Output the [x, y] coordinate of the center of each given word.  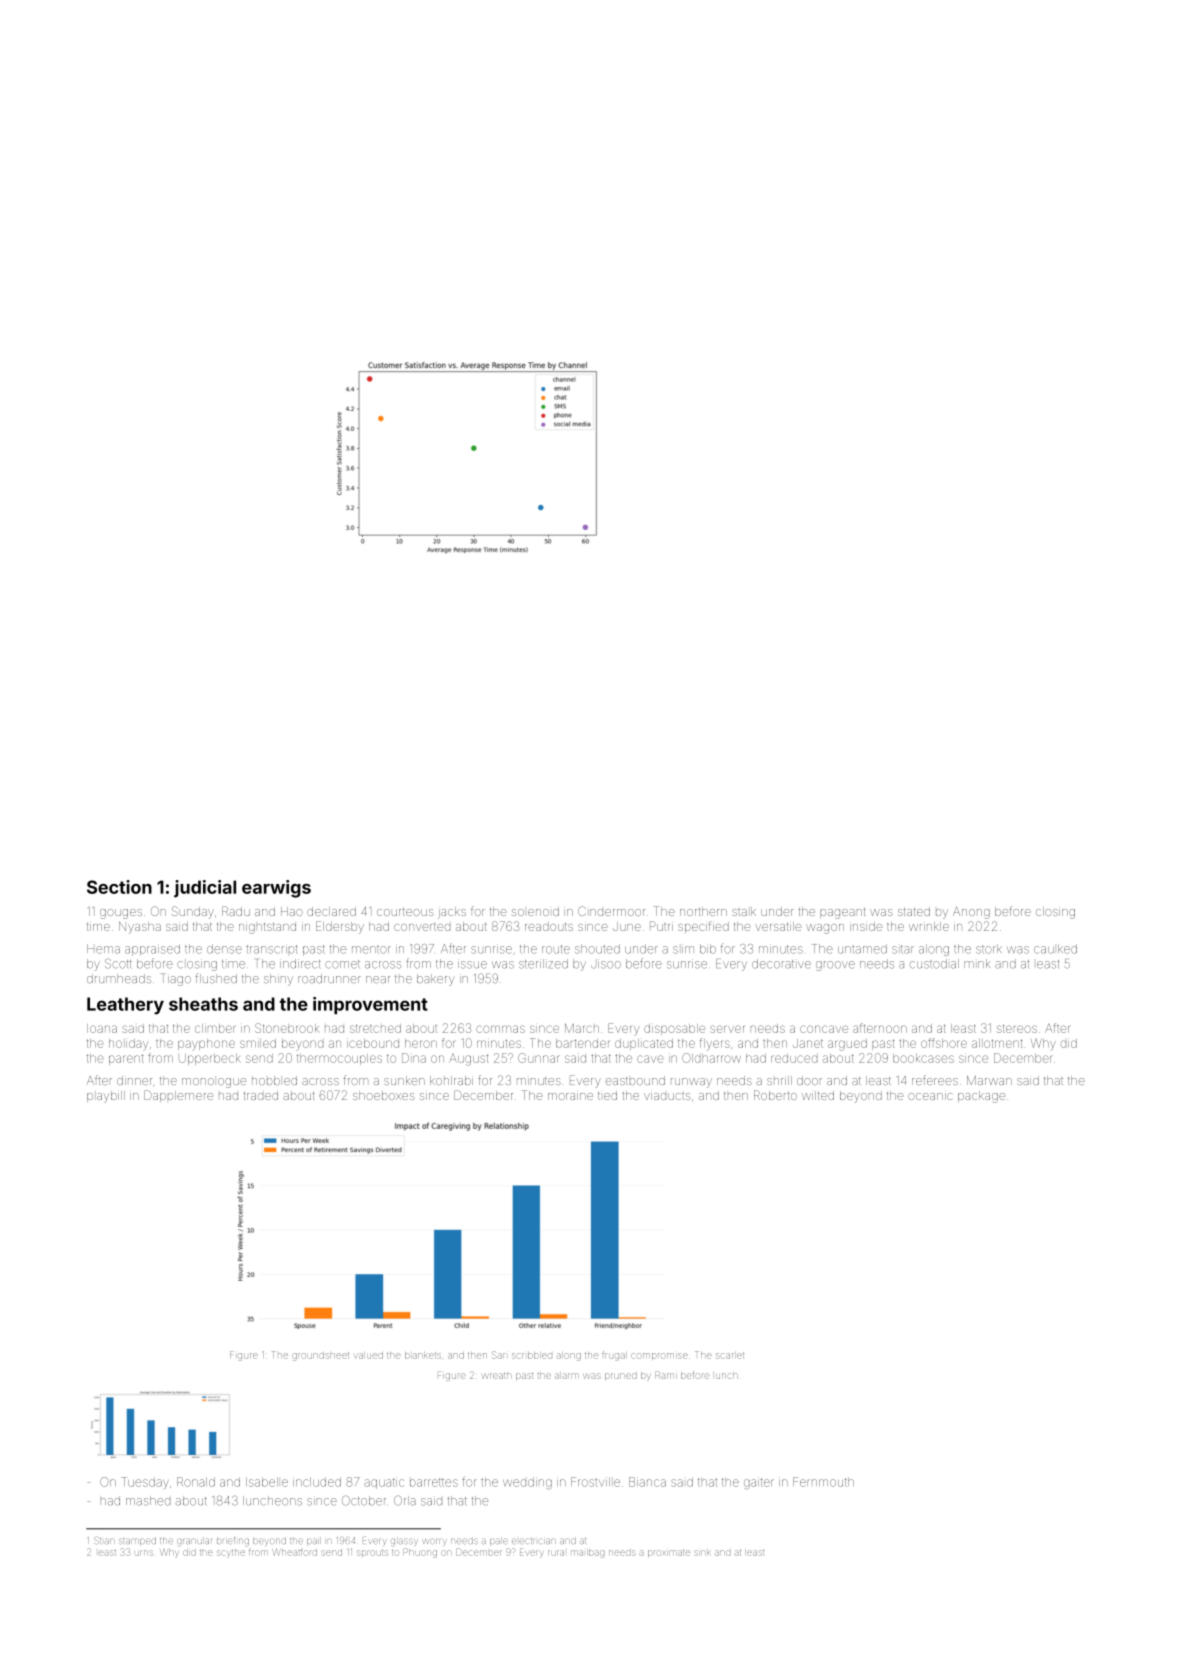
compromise [659, 1356]
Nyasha [140, 928]
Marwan [989, 1080]
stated [914, 911]
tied [607, 1095]
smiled [258, 1043]
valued [369, 1356]
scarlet [730, 1356]
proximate [669, 1553]
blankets [423, 1356]
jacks [452, 913]
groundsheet [320, 1357]
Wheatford [295, 1552]
